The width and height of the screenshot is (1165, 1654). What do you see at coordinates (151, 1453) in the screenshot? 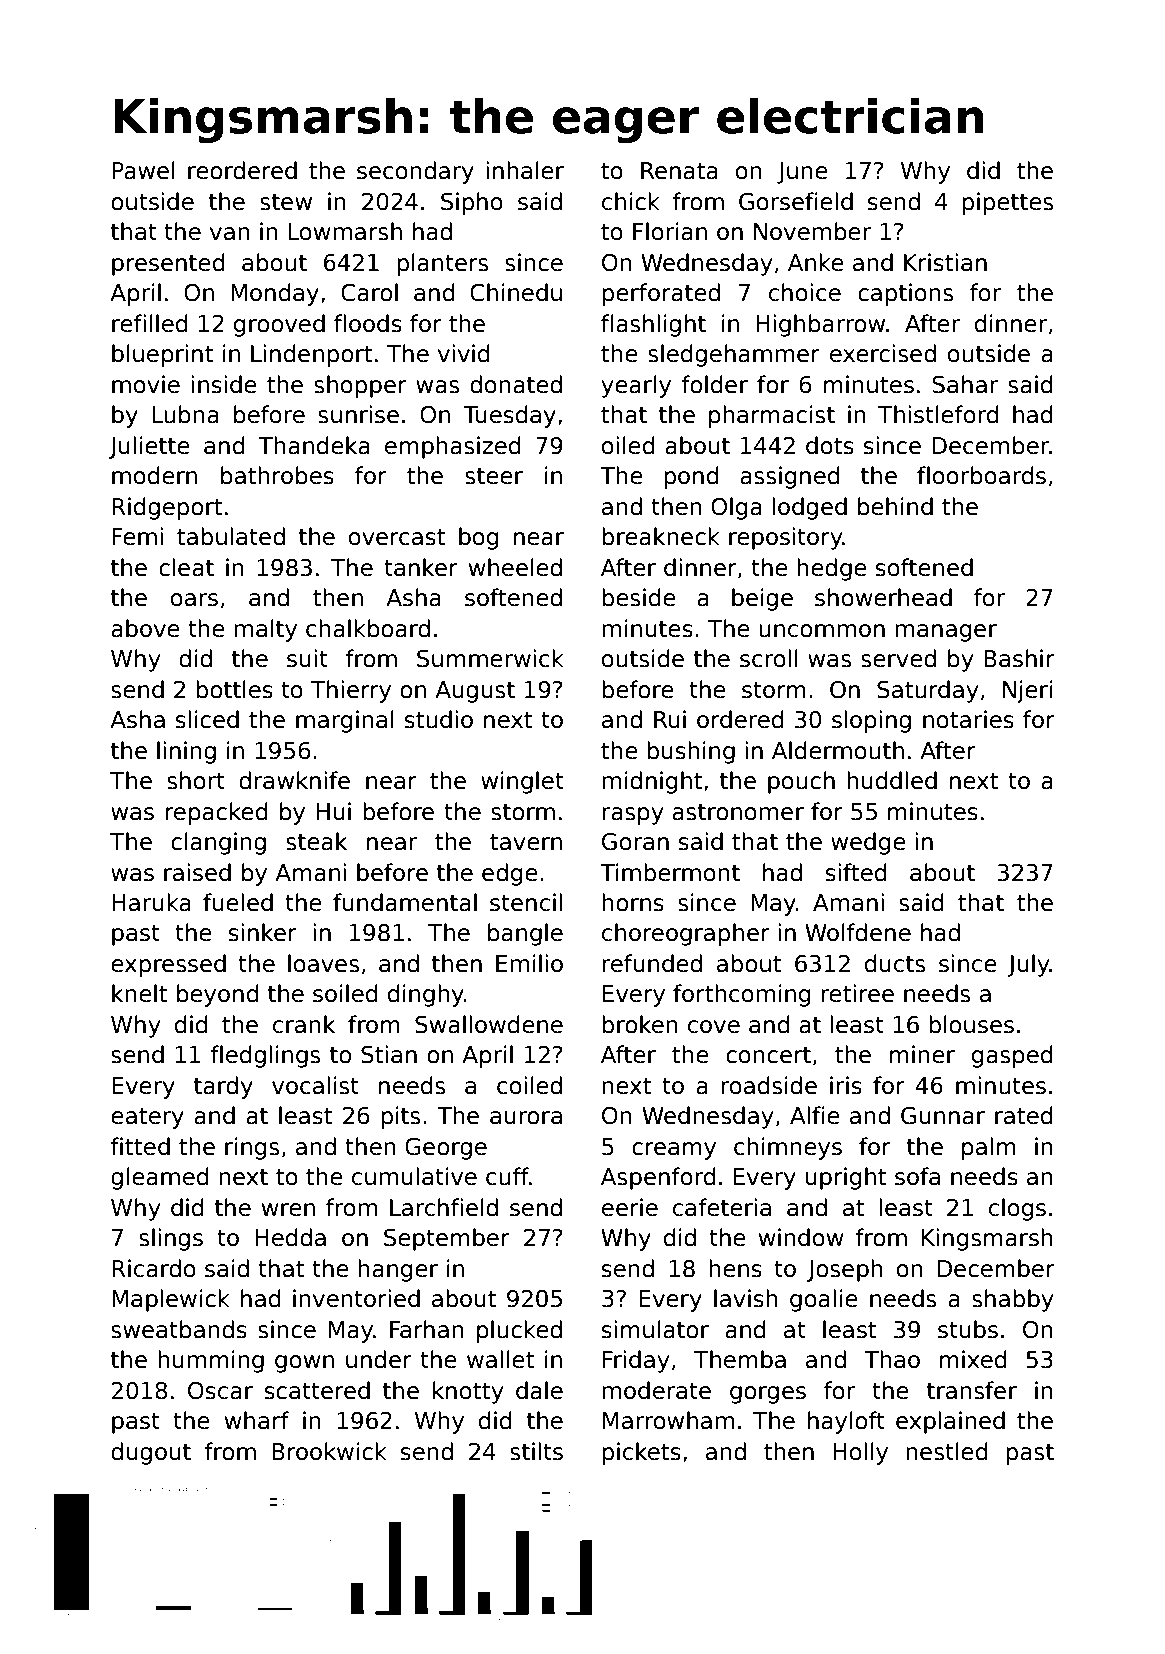
I see `dugout` at bounding box center [151, 1453].
